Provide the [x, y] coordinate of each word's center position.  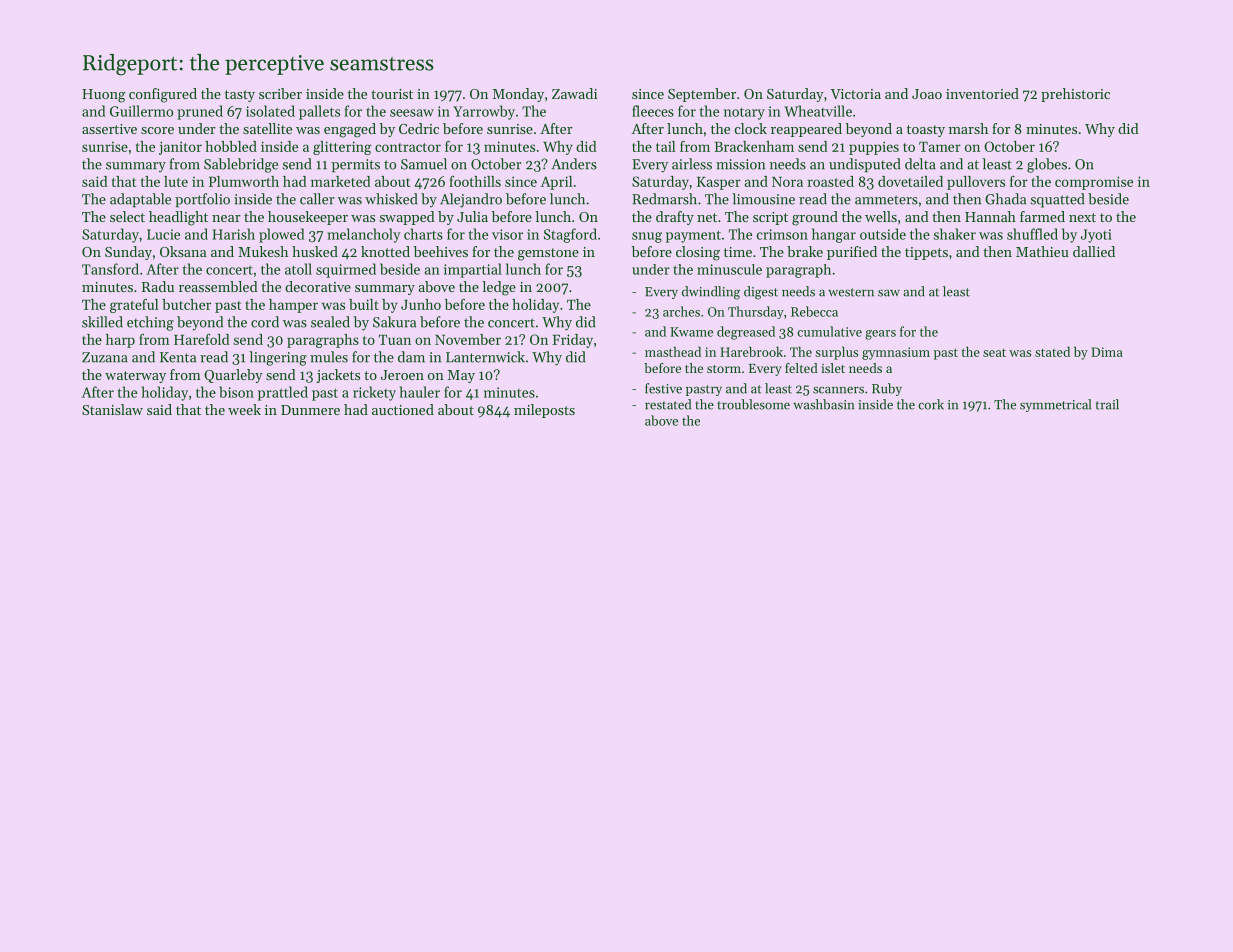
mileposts [544, 411]
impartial [473, 270]
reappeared [806, 130]
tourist [392, 94]
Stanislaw [112, 409]
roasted [831, 181]
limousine [763, 199]
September [702, 95]
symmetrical [1055, 405]
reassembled [218, 286]
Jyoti [1096, 236]
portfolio [202, 200]
